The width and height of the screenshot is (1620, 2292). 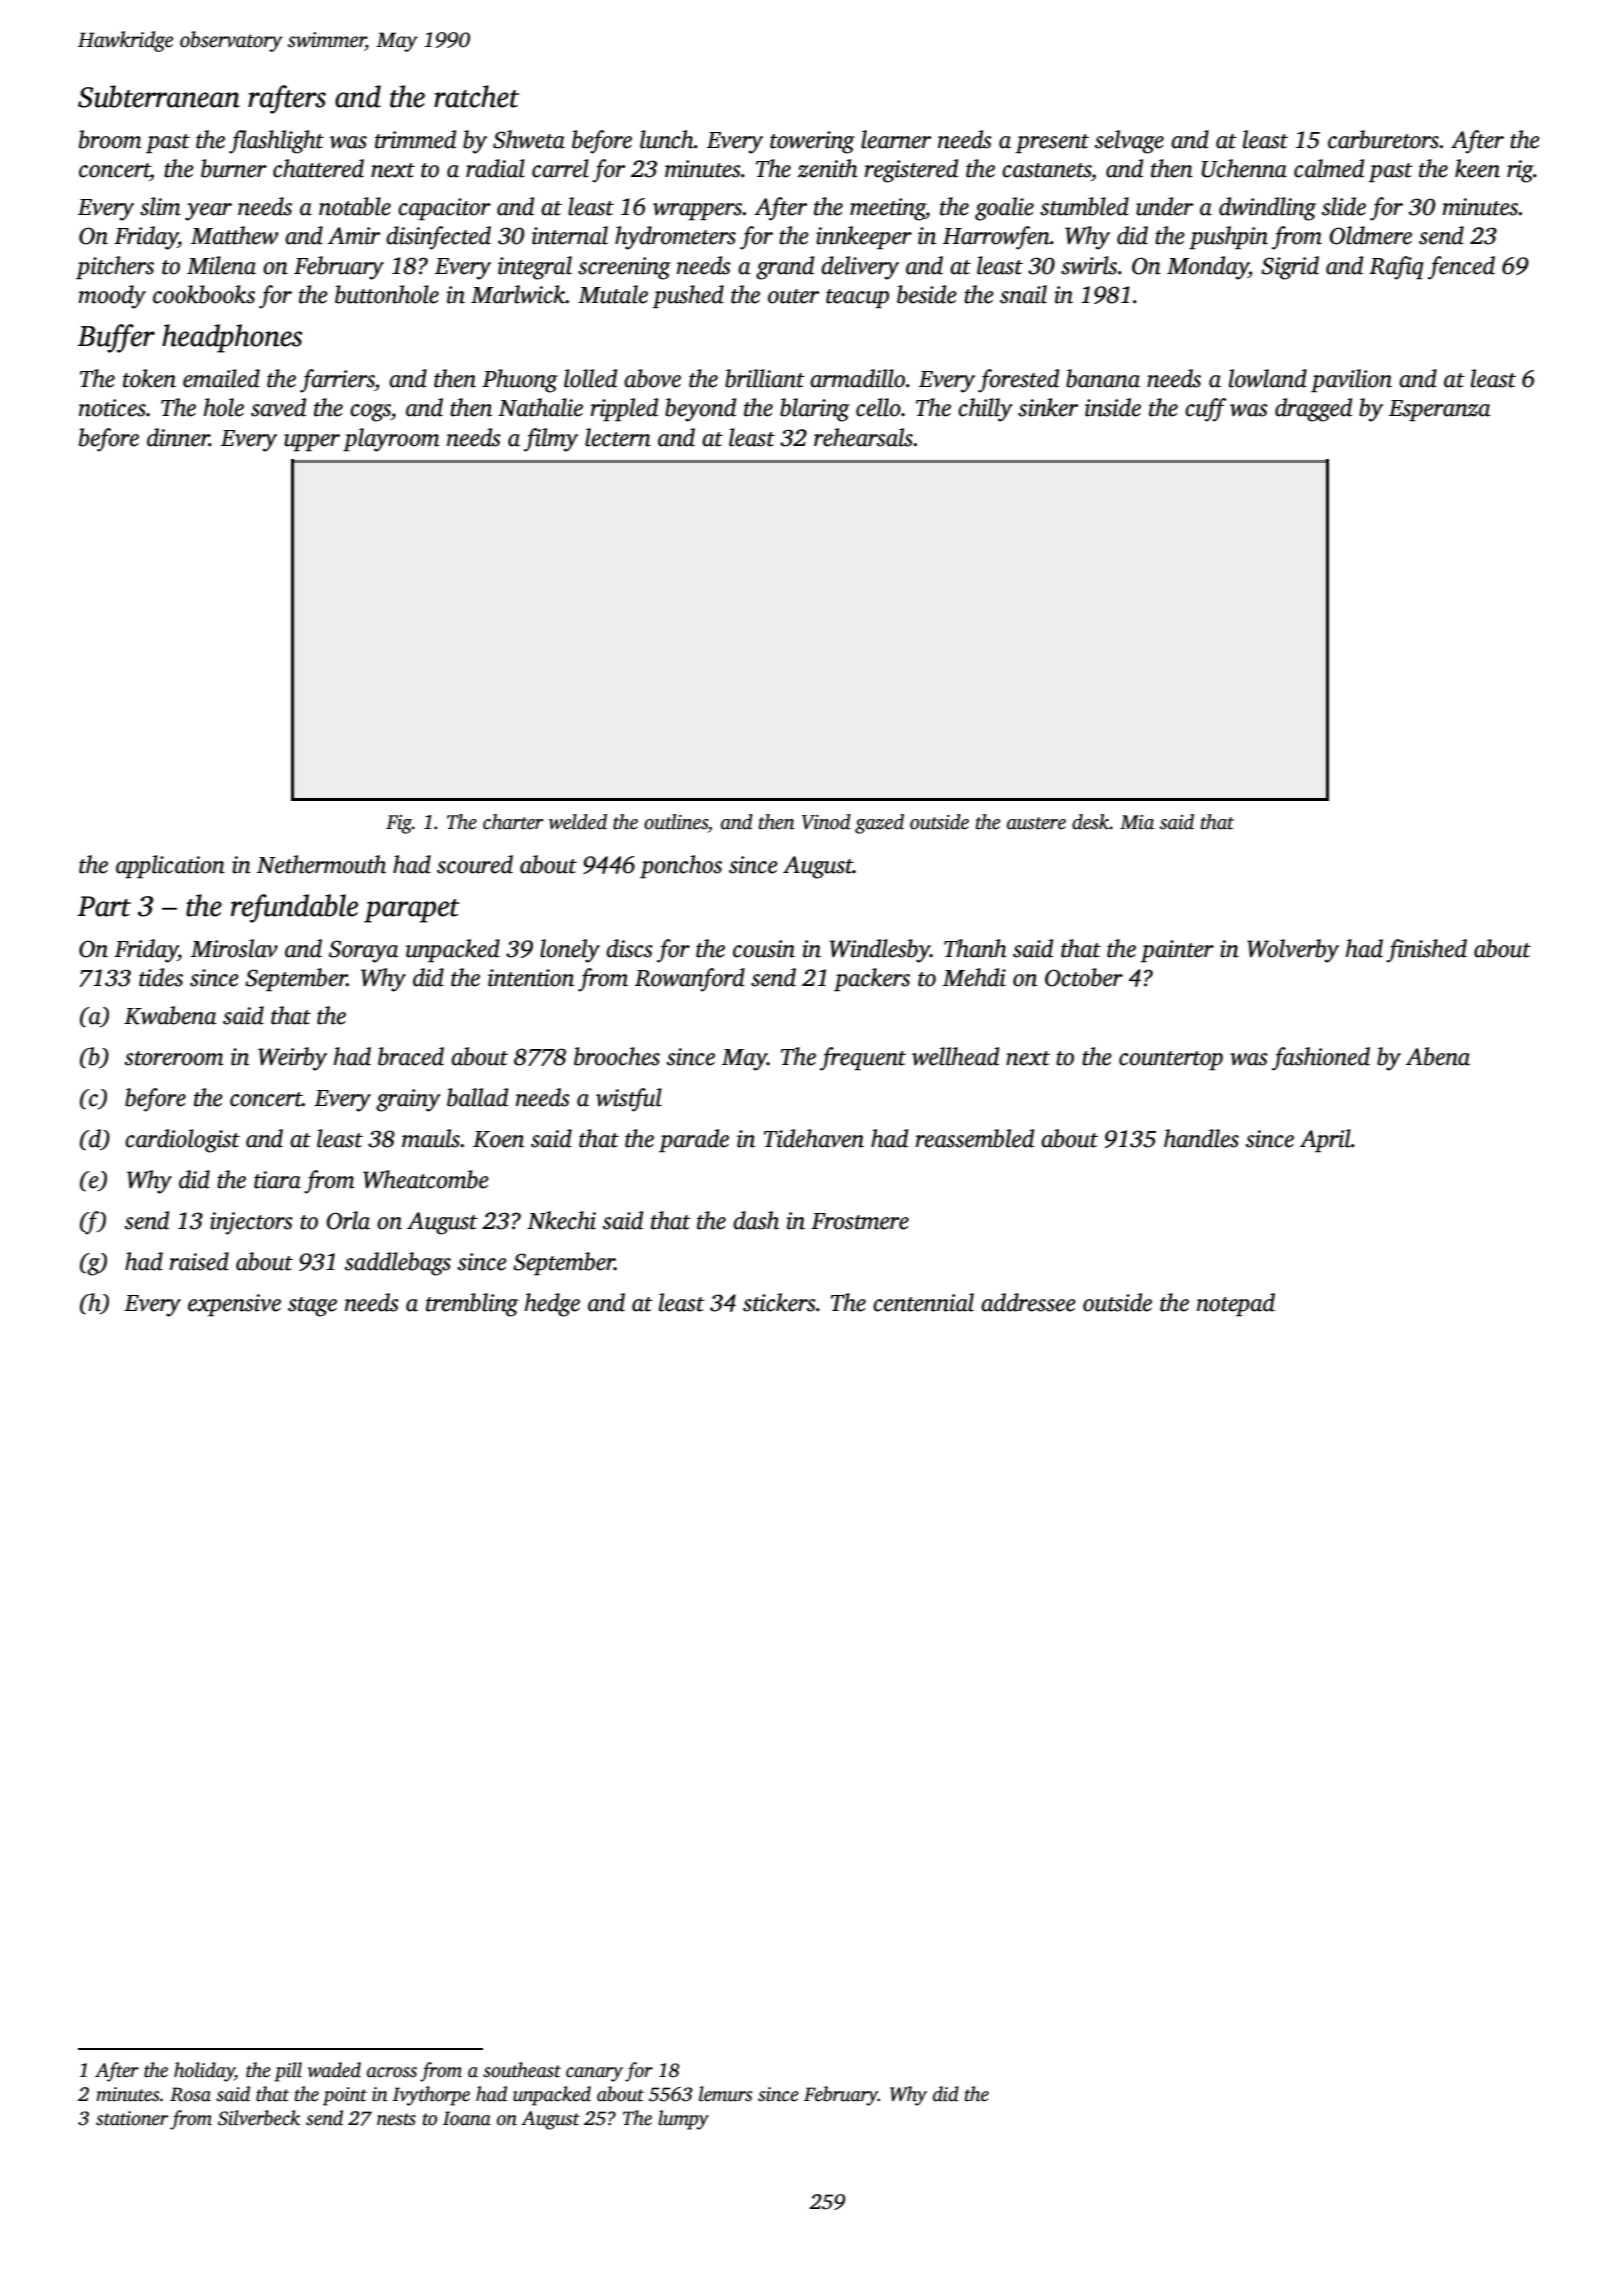 What do you see at coordinates (578, 822) in the screenshot?
I see `welded` at bounding box center [578, 822].
